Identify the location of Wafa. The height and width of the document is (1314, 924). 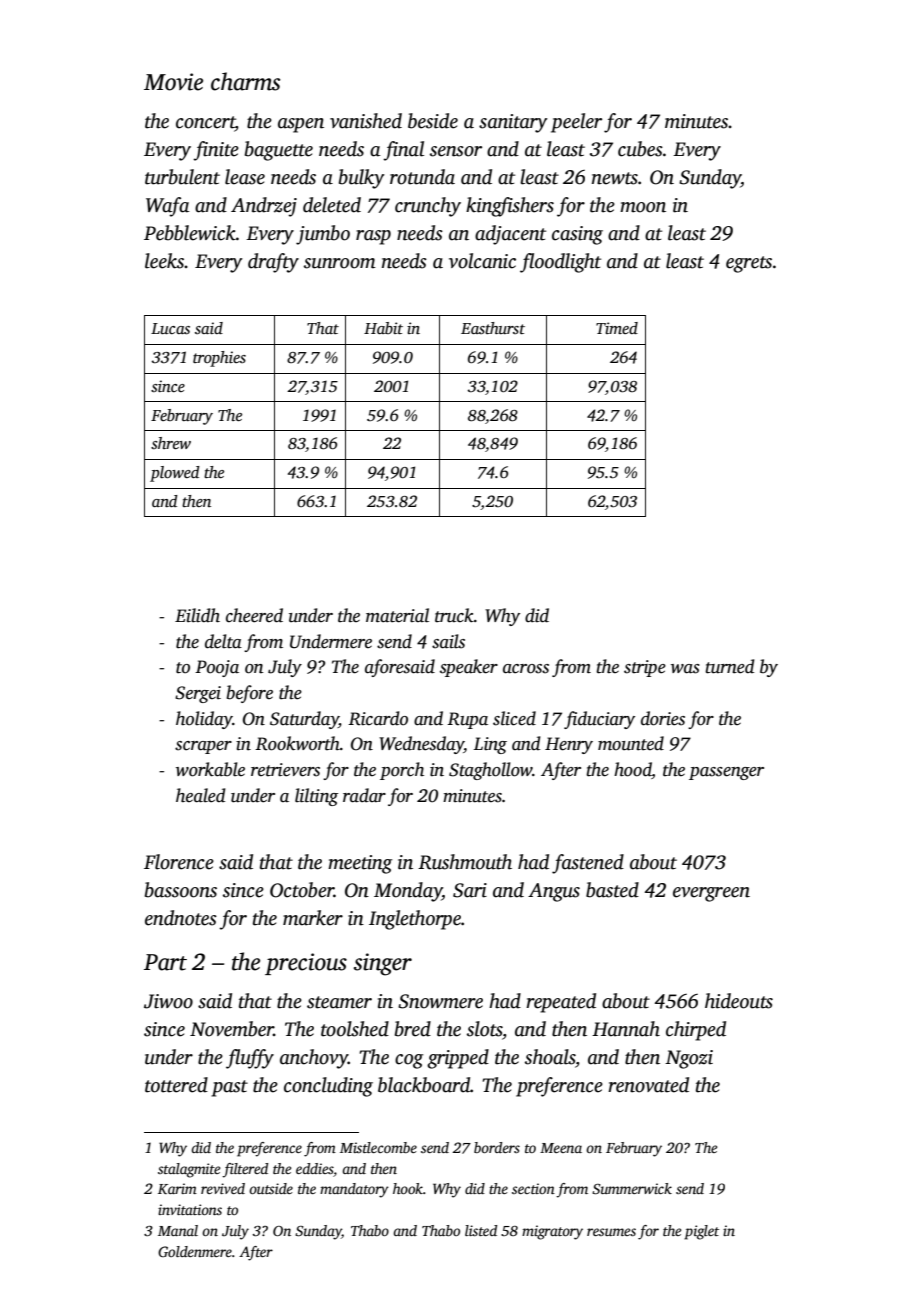
(168, 207).
